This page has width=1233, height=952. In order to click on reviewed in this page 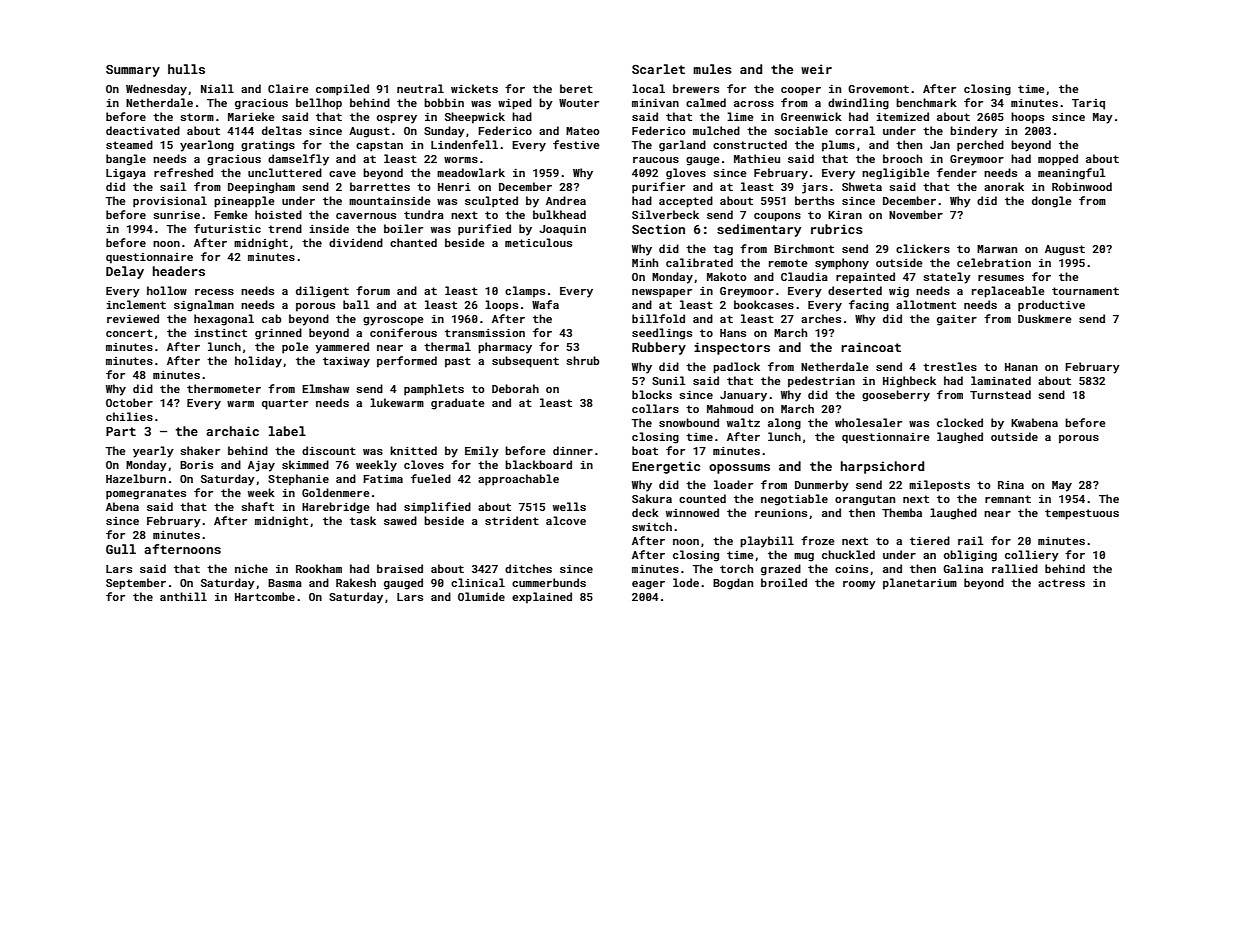, I will do `click(133, 318)`.
